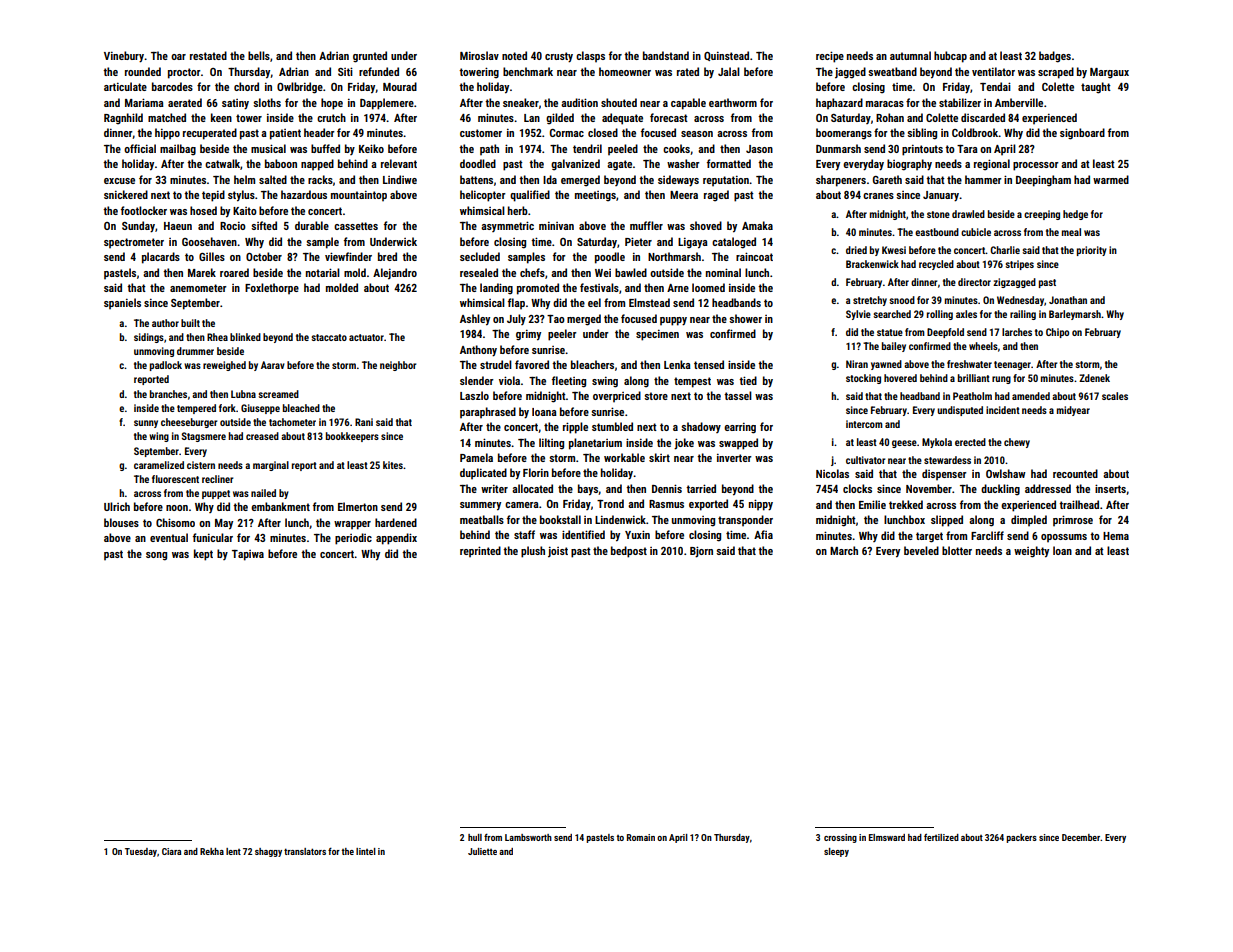 This page has width=1233, height=952. What do you see at coordinates (844, 550) in the page?
I see `March` at bounding box center [844, 550].
